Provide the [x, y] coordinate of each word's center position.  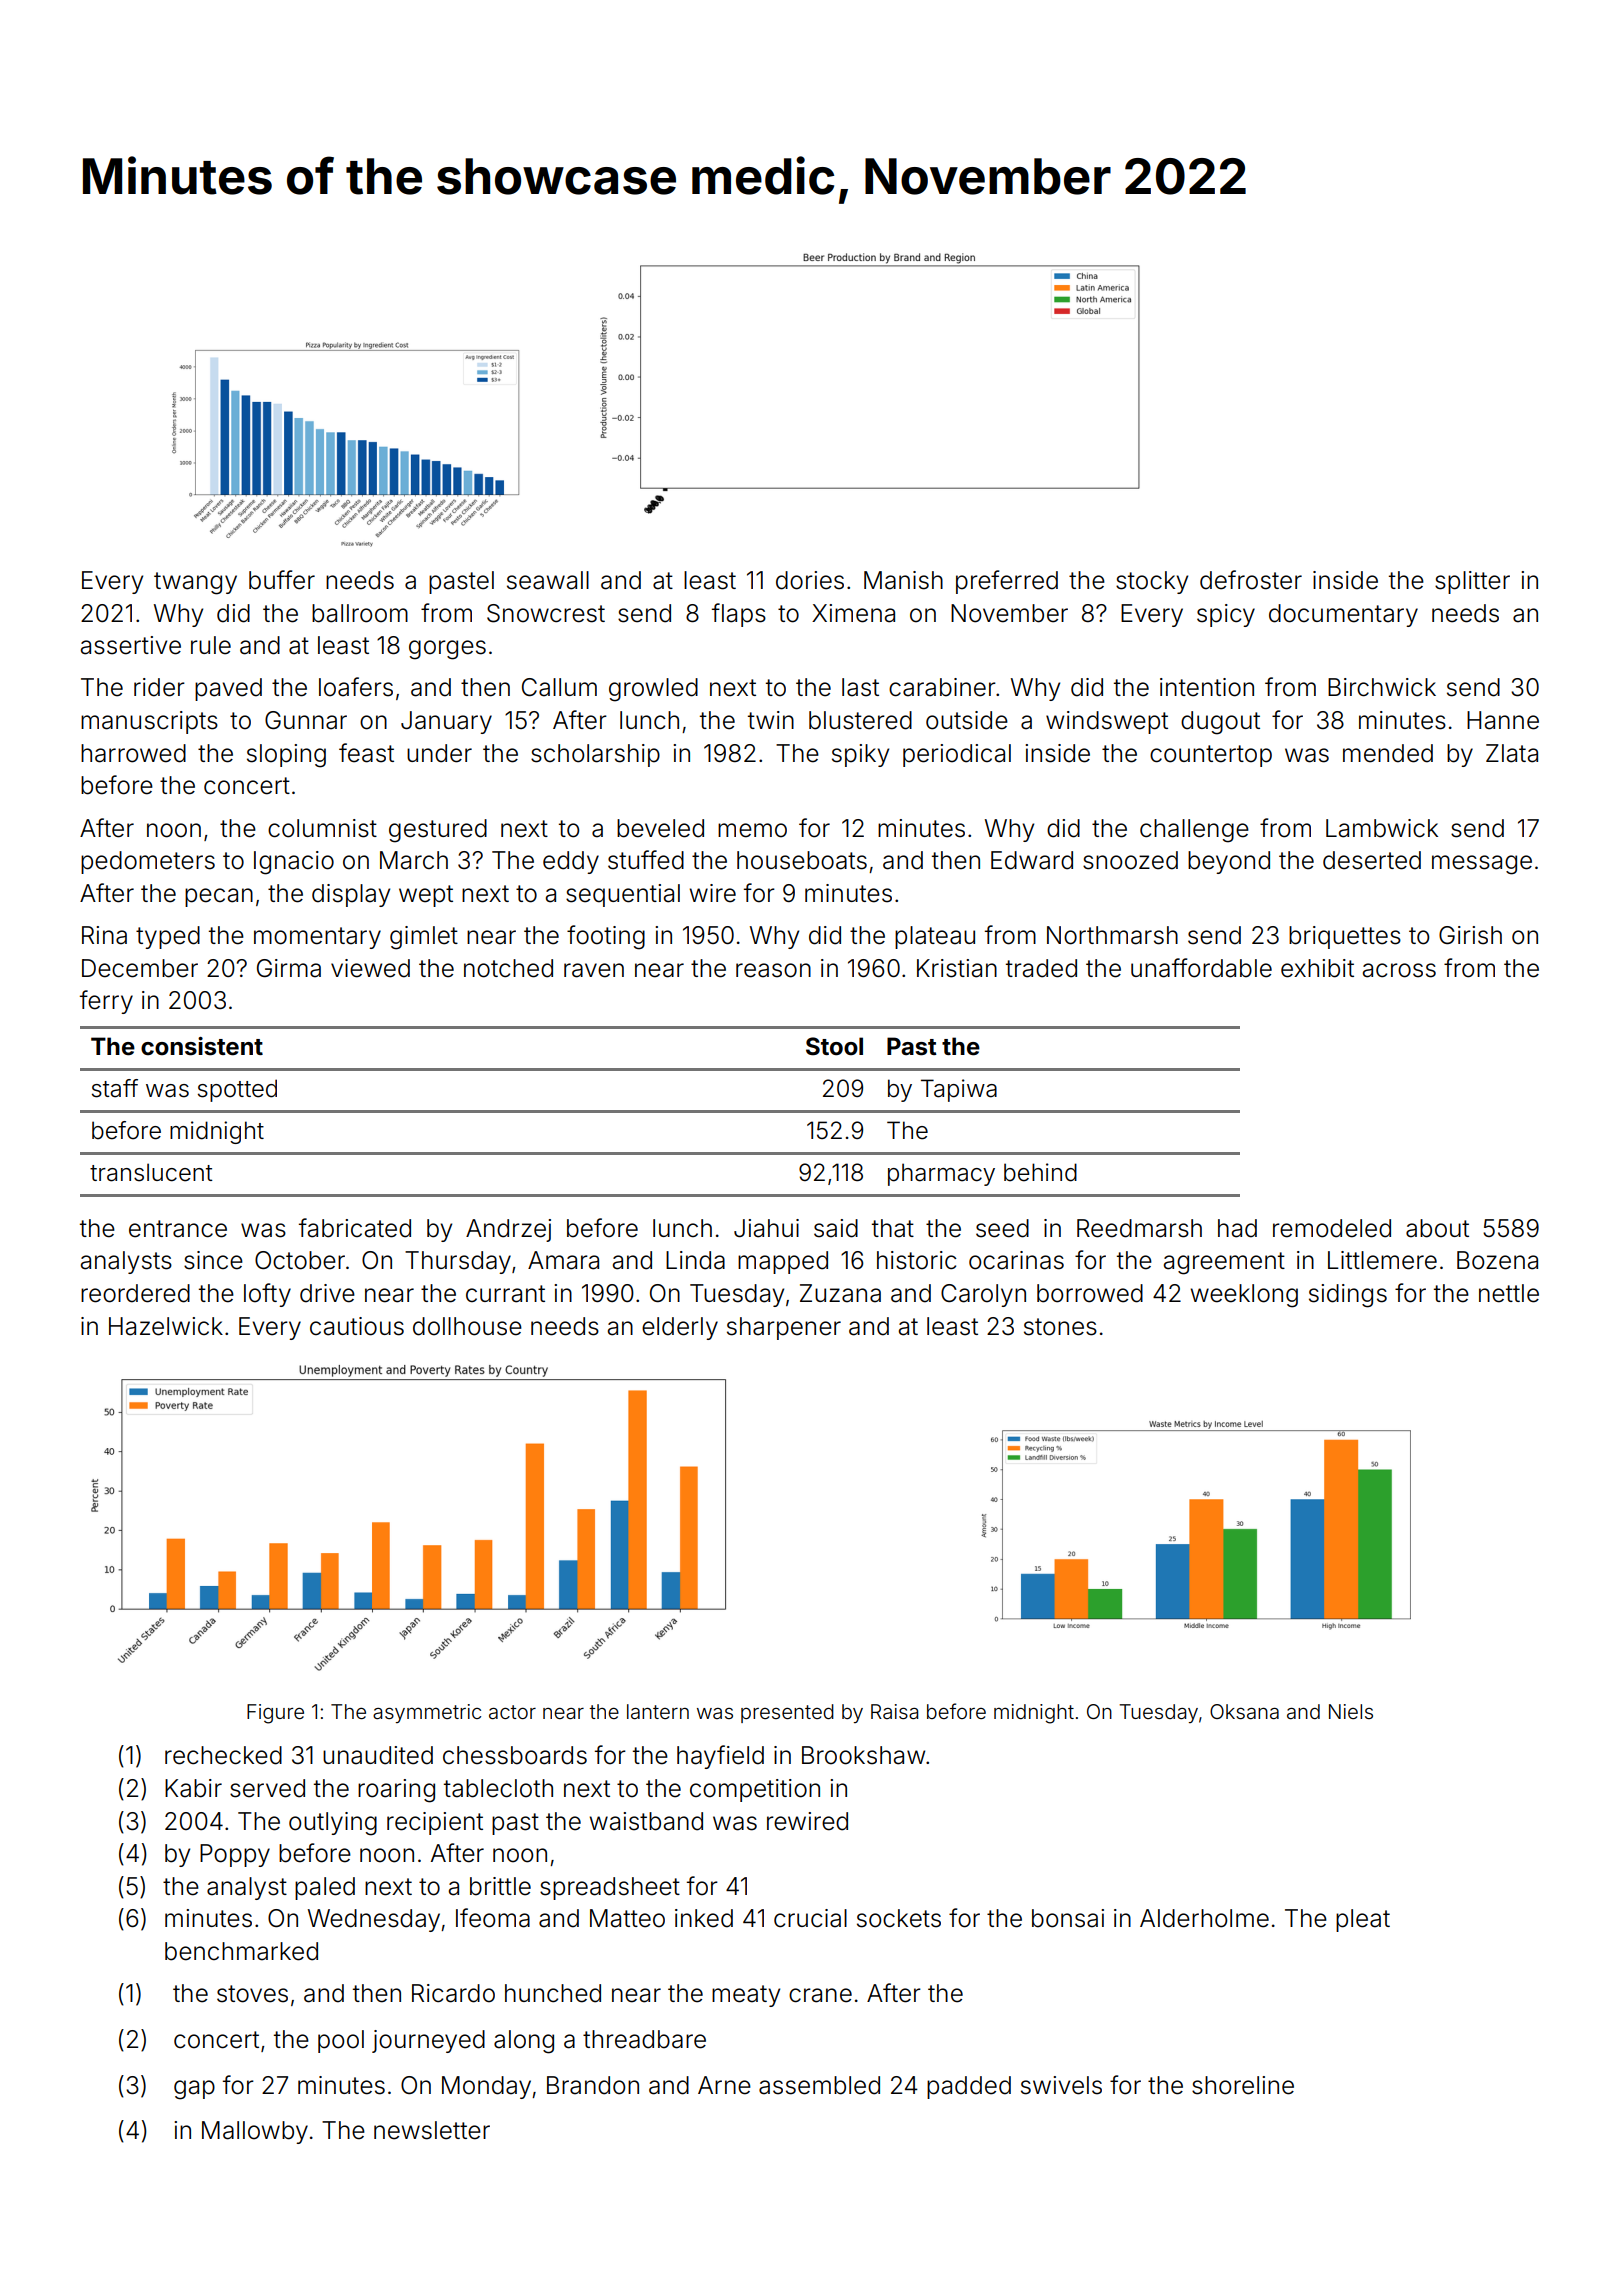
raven [594, 970]
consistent [202, 1046]
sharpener [784, 1328]
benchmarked [241, 1951]
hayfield [720, 1757]
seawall [548, 580]
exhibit [1317, 968]
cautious [357, 1326]
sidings [1348, 1296]
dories [810, 580]
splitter [1472, 582]
